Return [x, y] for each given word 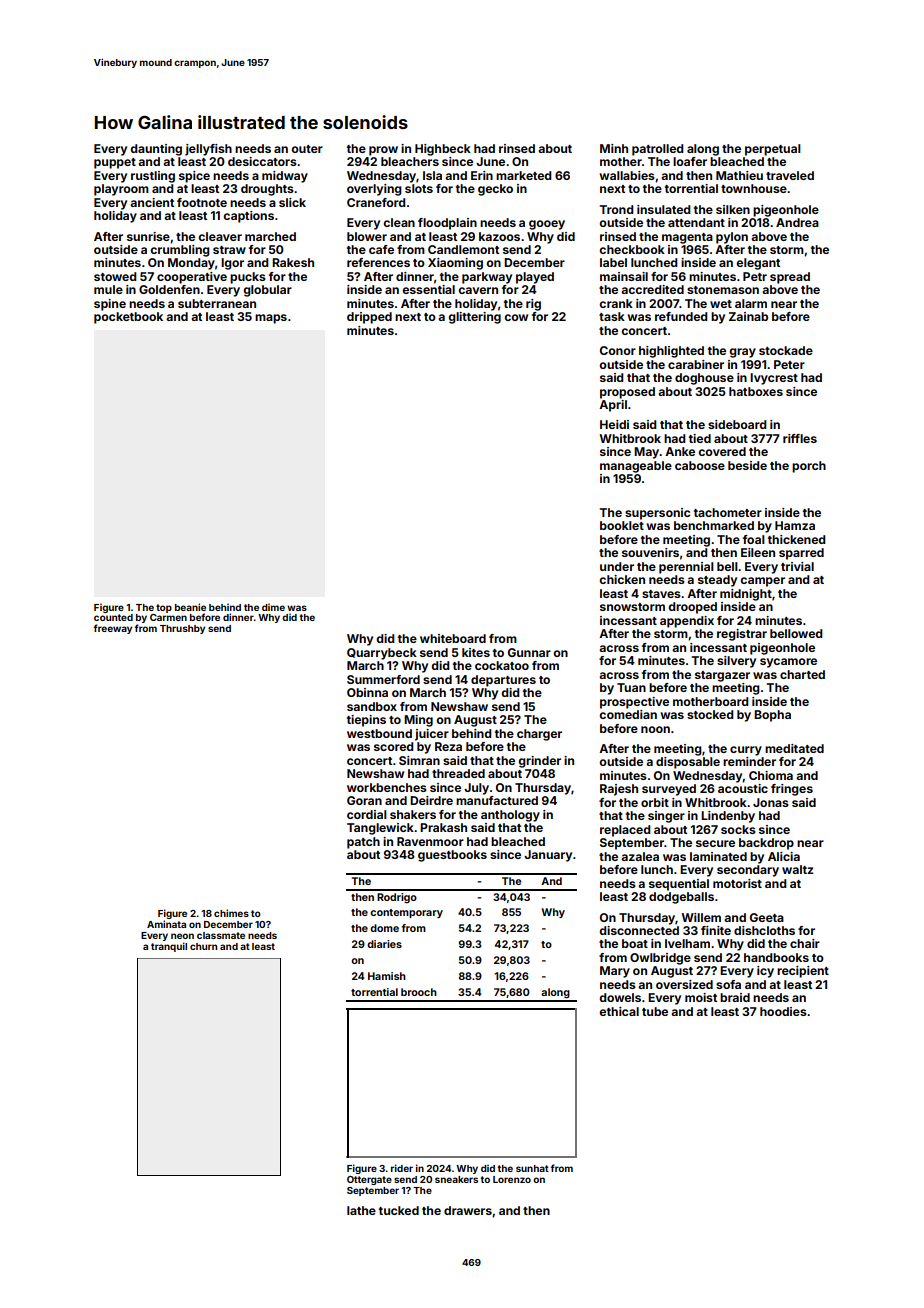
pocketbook [128, 318]
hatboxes [756, 391]
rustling [153, 177]
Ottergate [369, 1180]
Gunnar [529, 652]
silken [733, 209]
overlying [374, 190]
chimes [231, 913]
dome [384, 928]
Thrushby [182, 629]
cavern [478, 290]
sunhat [532, 1168]
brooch [419, 992]
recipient [803, 972]
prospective [634, 703]
